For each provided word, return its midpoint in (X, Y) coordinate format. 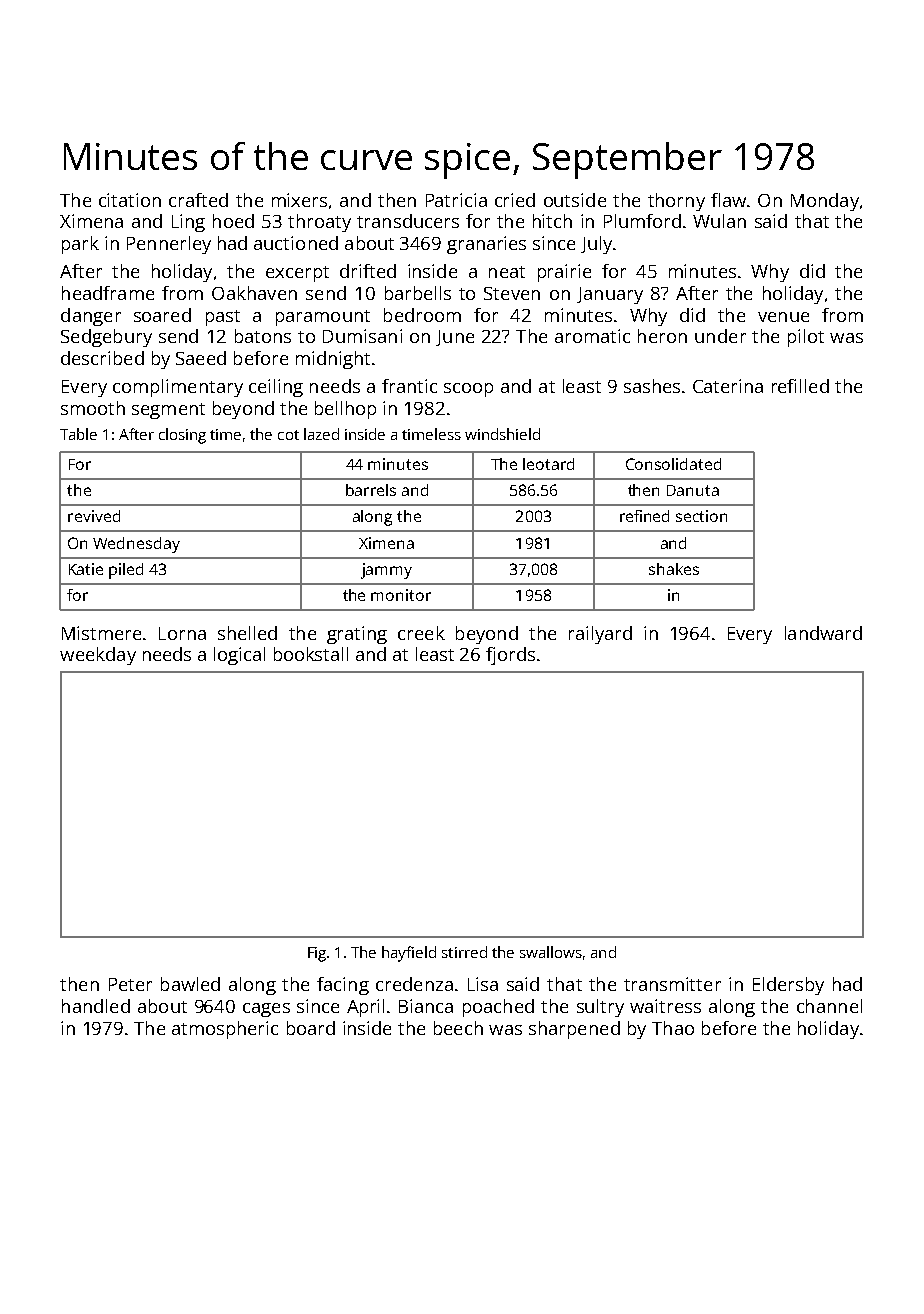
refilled (800, 386)
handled (96, 1006)
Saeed (201, 358)
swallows (551, 952)
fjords (510, 656)
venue (783, 317)
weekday (98, 656)
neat (507, 272)
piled (126, 571)
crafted (198, 200)
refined (644, 516)
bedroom (422, 315)
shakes (674, 569)
